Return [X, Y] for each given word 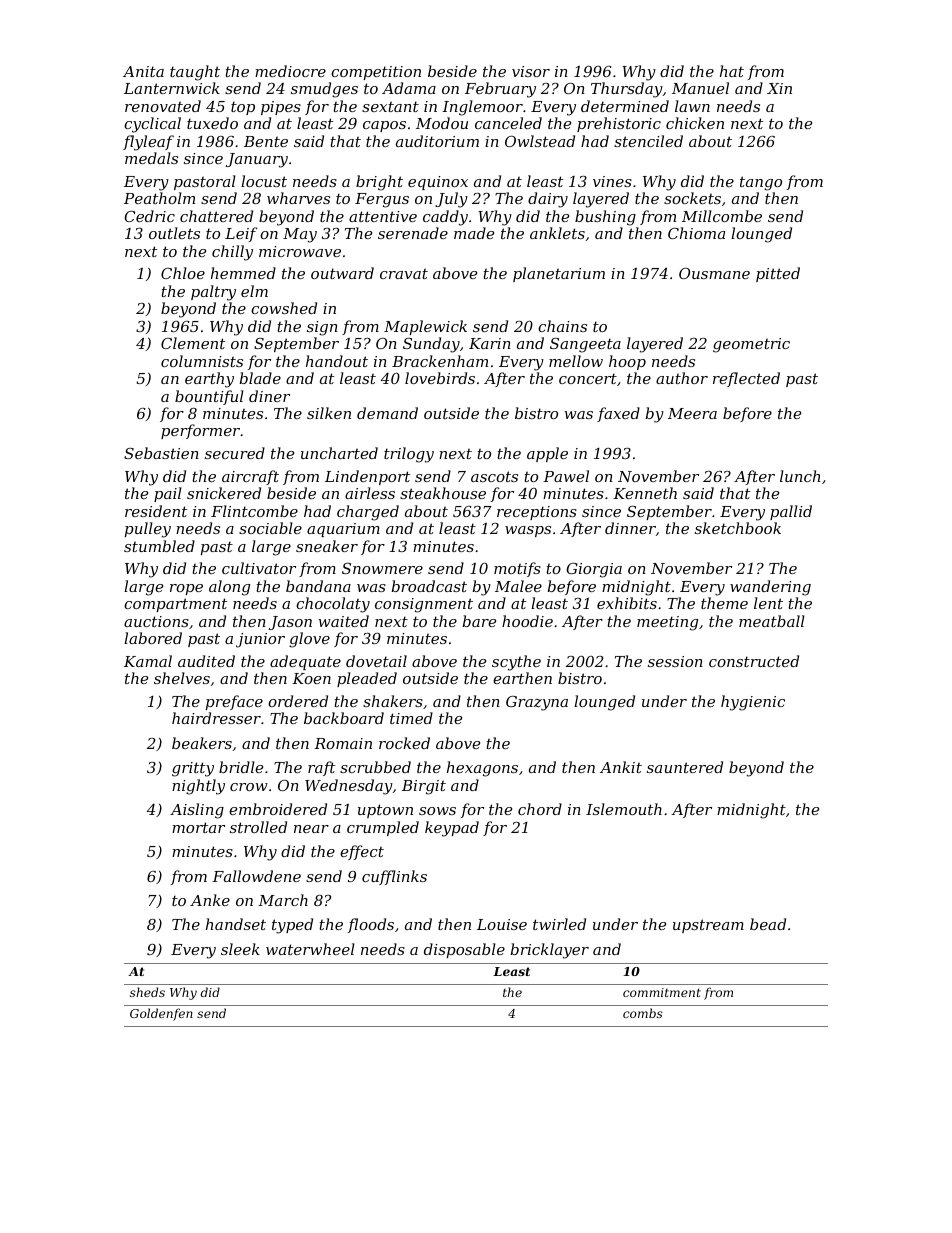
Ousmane [714, 273]
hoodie [527, 621]
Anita [143, 71]
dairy [548, 200]
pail [168, 494]
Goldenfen [161, 1014]
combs [643, 1013]
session [675, 661]
